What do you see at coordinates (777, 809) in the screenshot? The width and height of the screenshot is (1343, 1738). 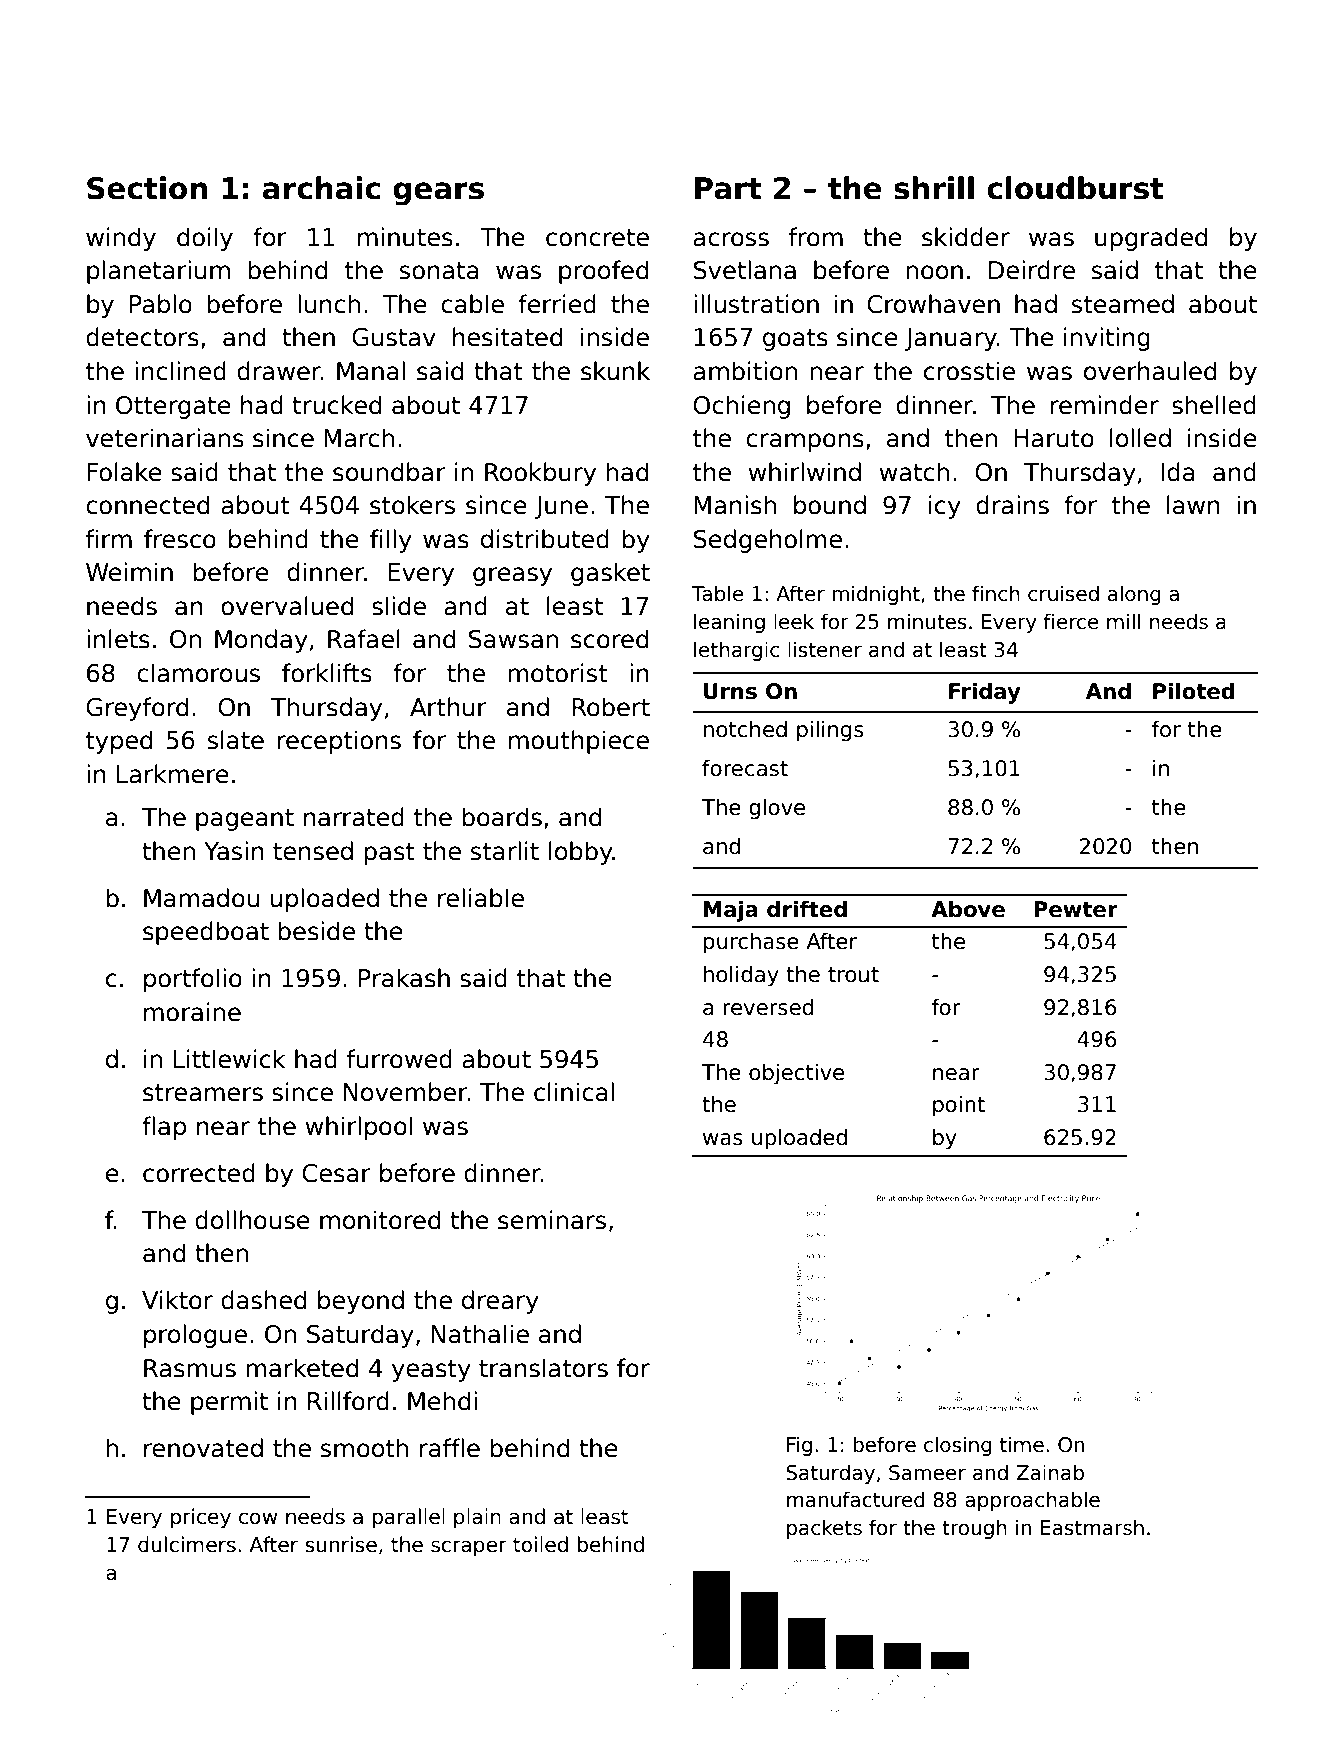 I see `glove` at bounding box center [777, 809].
